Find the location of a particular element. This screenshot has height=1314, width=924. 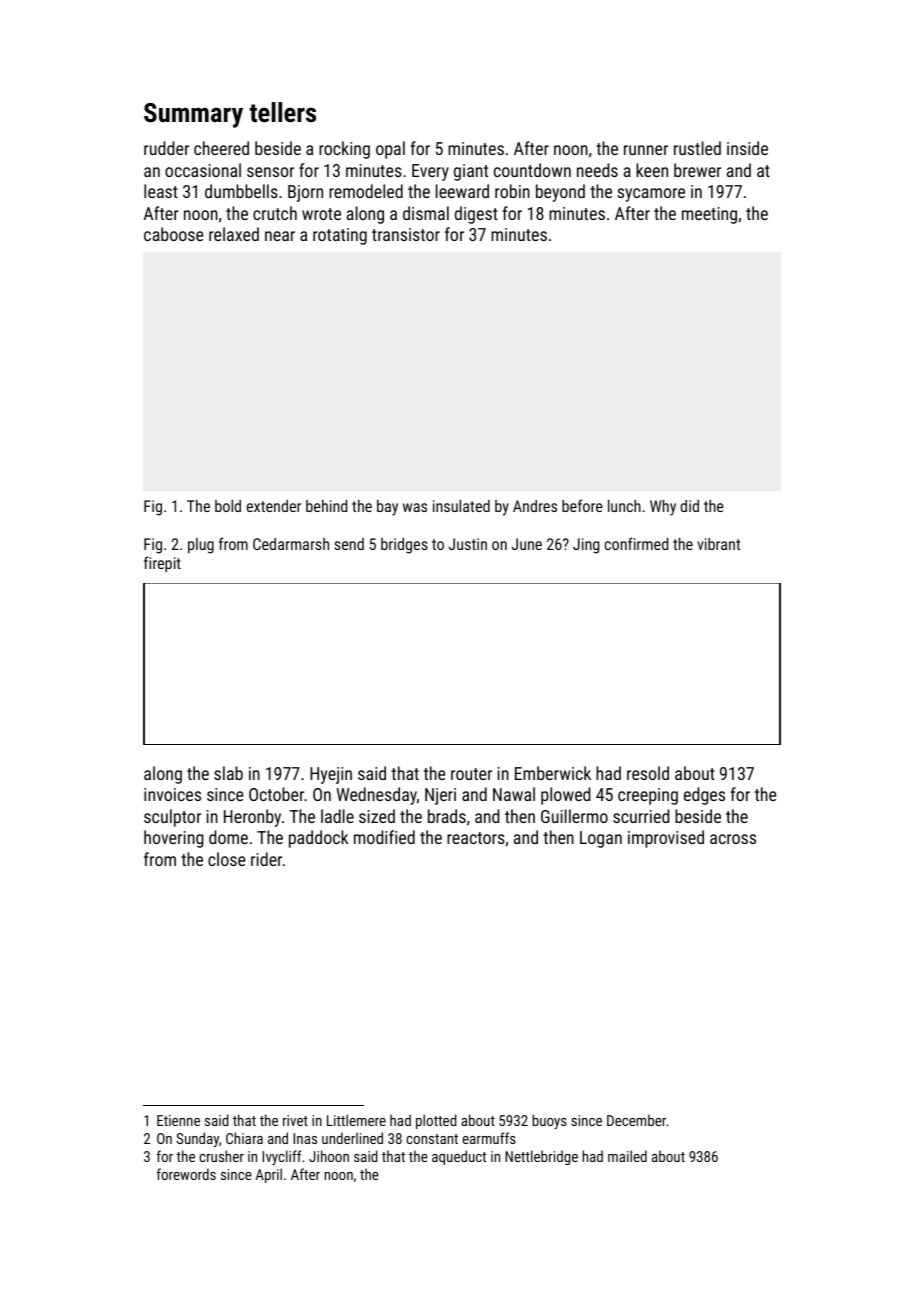

plotted is located at coordinates (436, 1121).
